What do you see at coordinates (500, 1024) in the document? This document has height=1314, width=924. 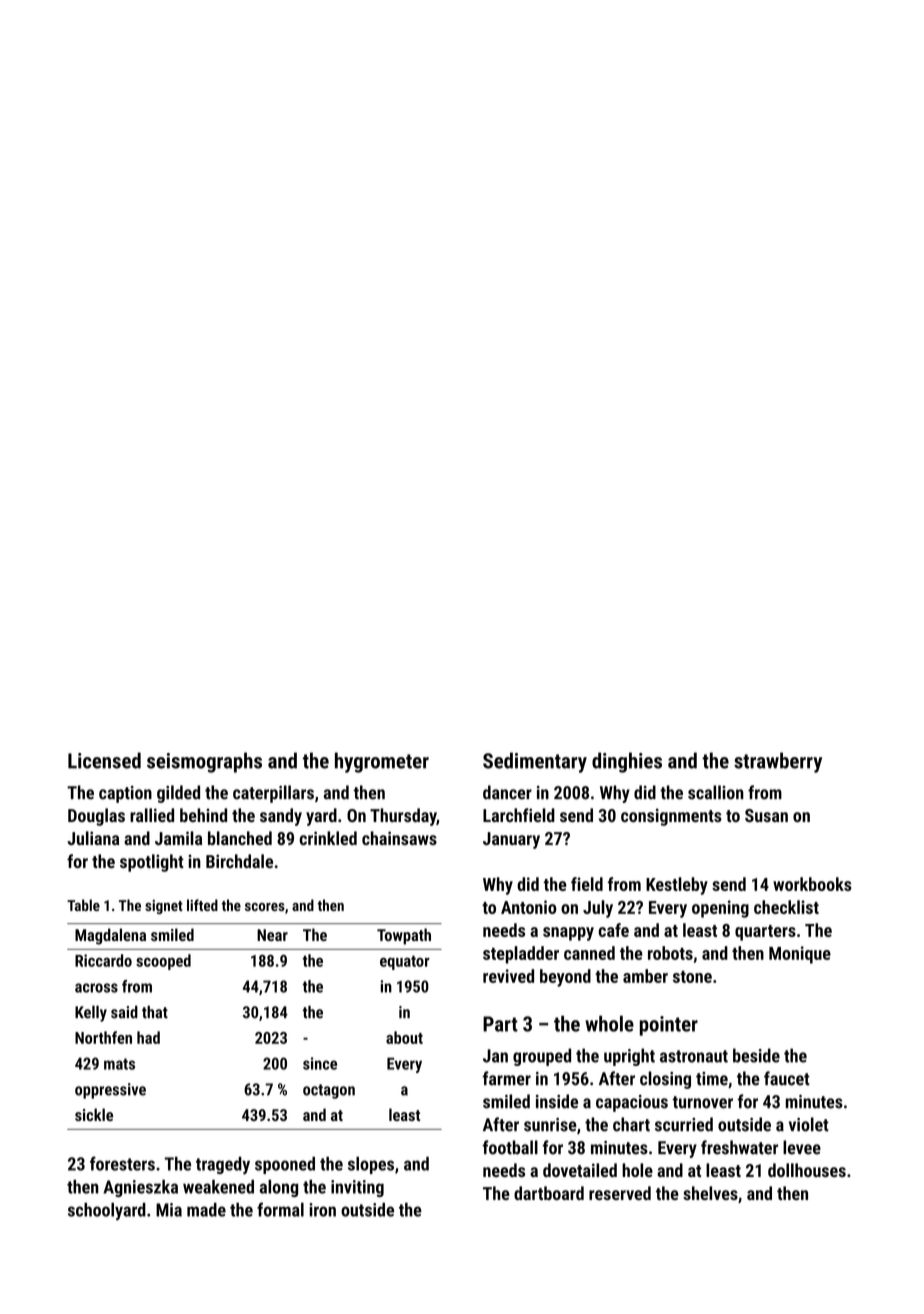 I see `Part` at bounding box center [500, 1024].
